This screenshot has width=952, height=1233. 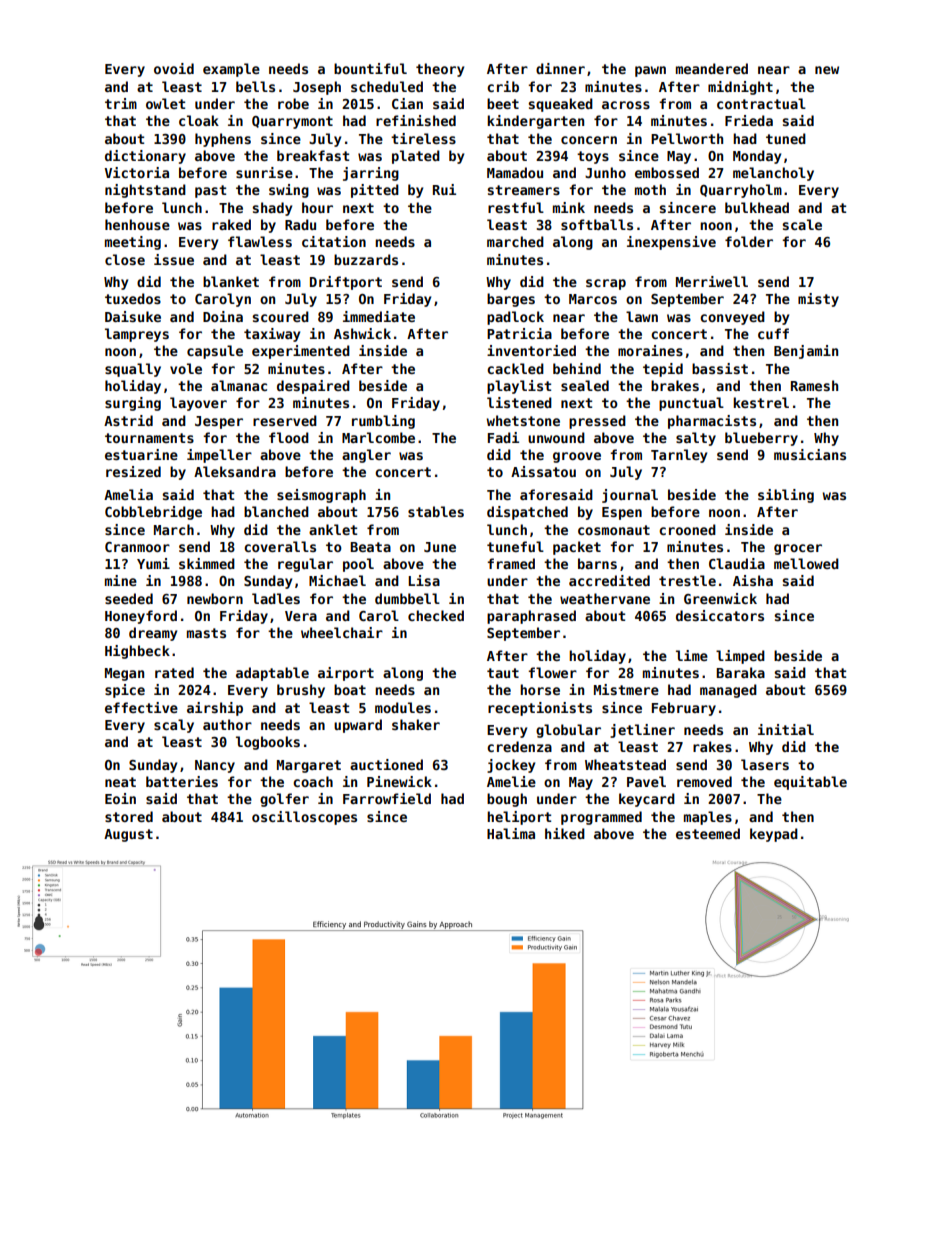 I want to click on pawn, so click(x=650, y=71).
